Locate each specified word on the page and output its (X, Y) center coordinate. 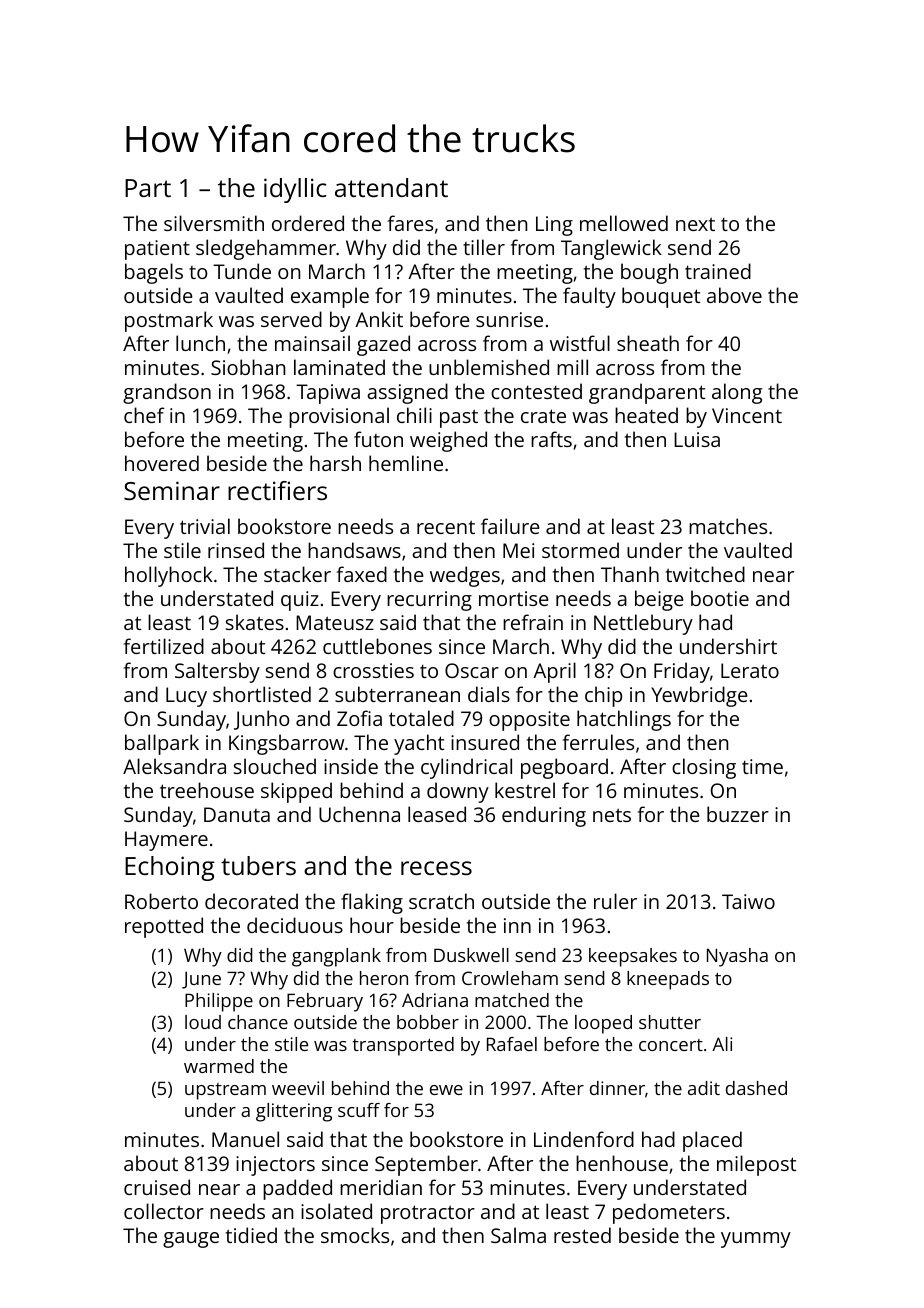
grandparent (647, 393)
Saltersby (217, 672)
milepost (756, 1165)
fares (410, 223)
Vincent (747, 415)
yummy (756, 1240)
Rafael (512, 1044)
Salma (518, 1235)
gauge (191, 1240)
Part (148, 188)
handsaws (354, 550)
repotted (164, 927)
